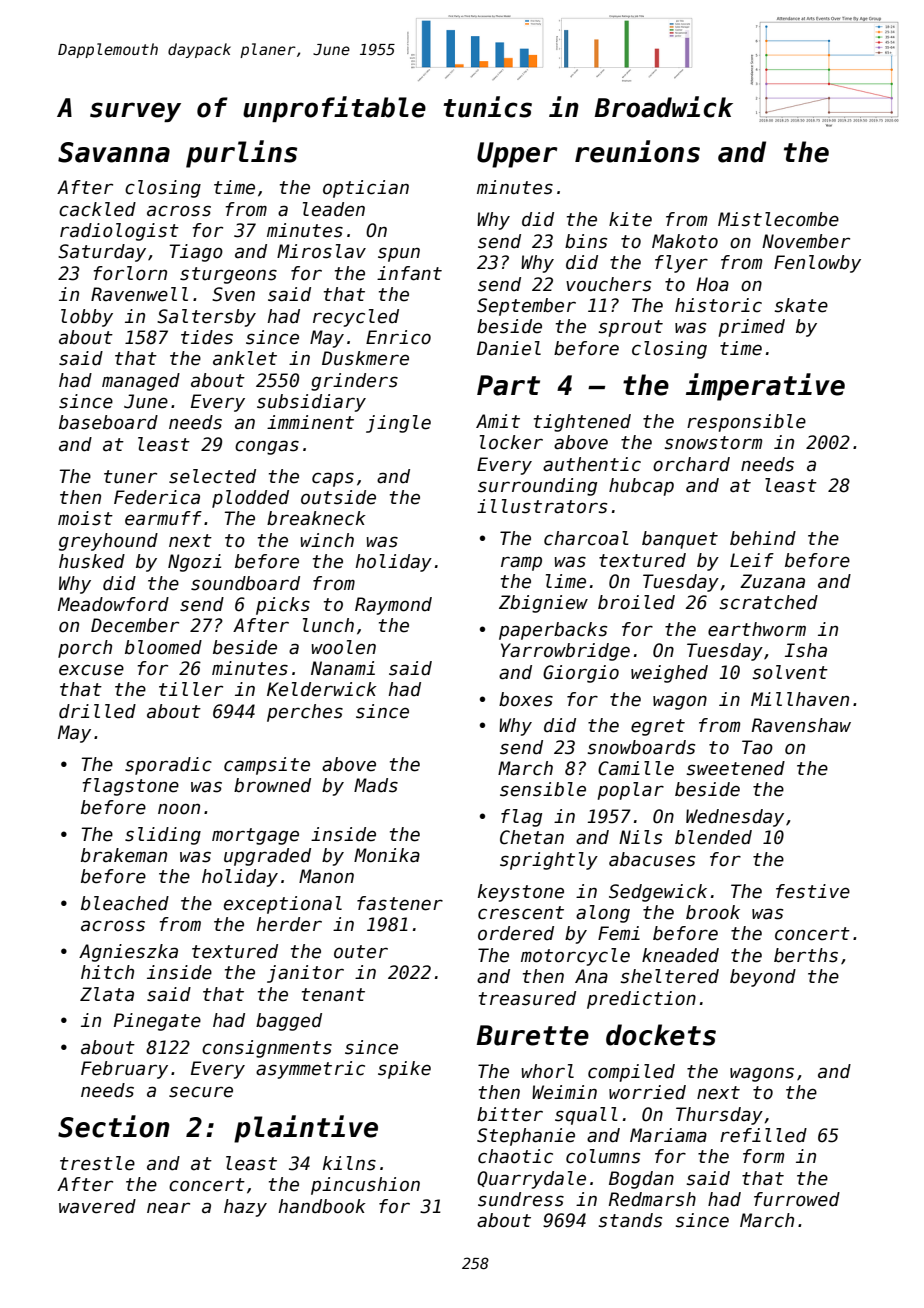 This screenshot has width=924, height=1308. Describe the element at coordinates (713, 443) in the screenshot. I see `snowstorm` at that location.
